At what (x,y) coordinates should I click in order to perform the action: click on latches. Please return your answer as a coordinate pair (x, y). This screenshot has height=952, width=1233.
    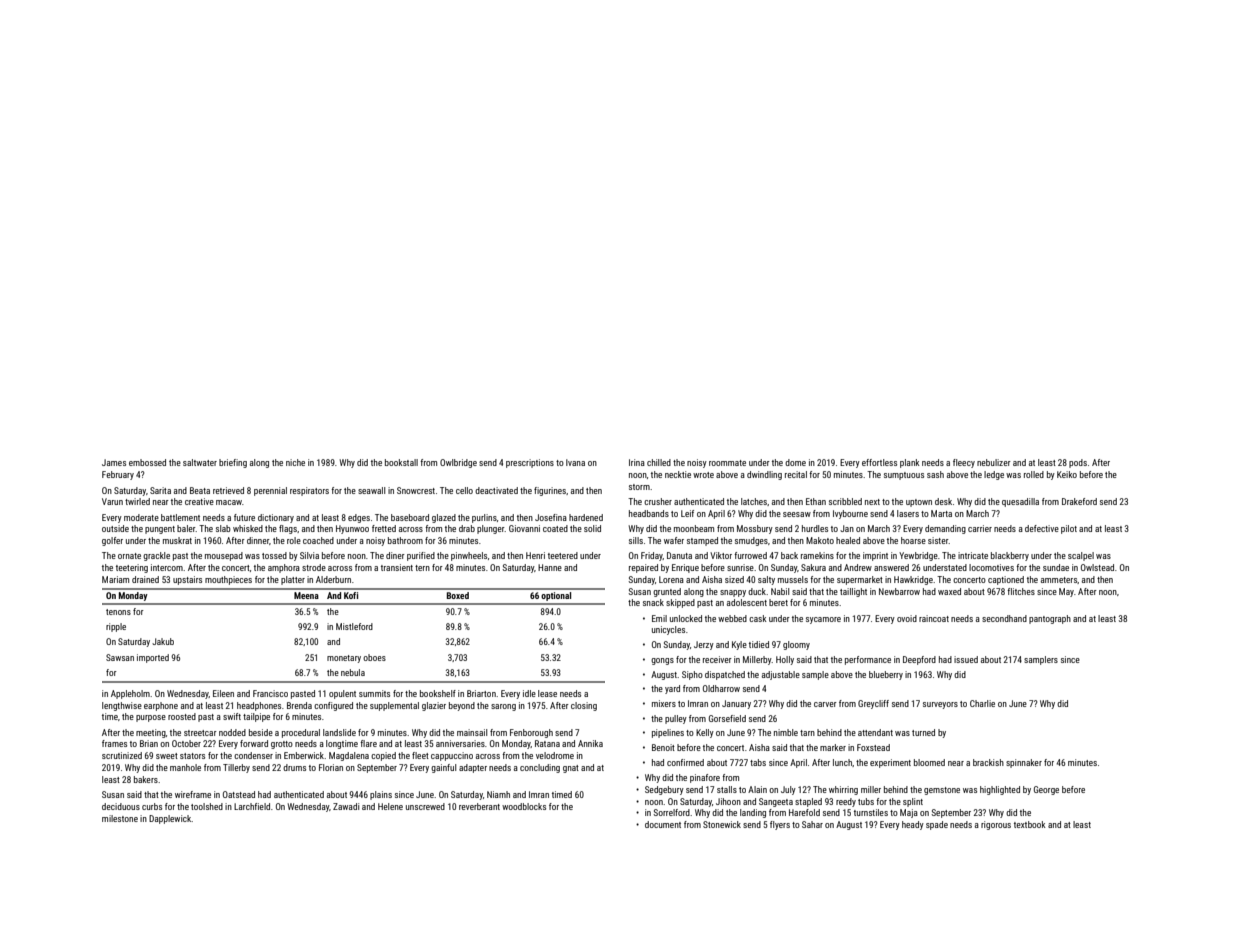
    Looking at the image, I should click on (754, 501).
